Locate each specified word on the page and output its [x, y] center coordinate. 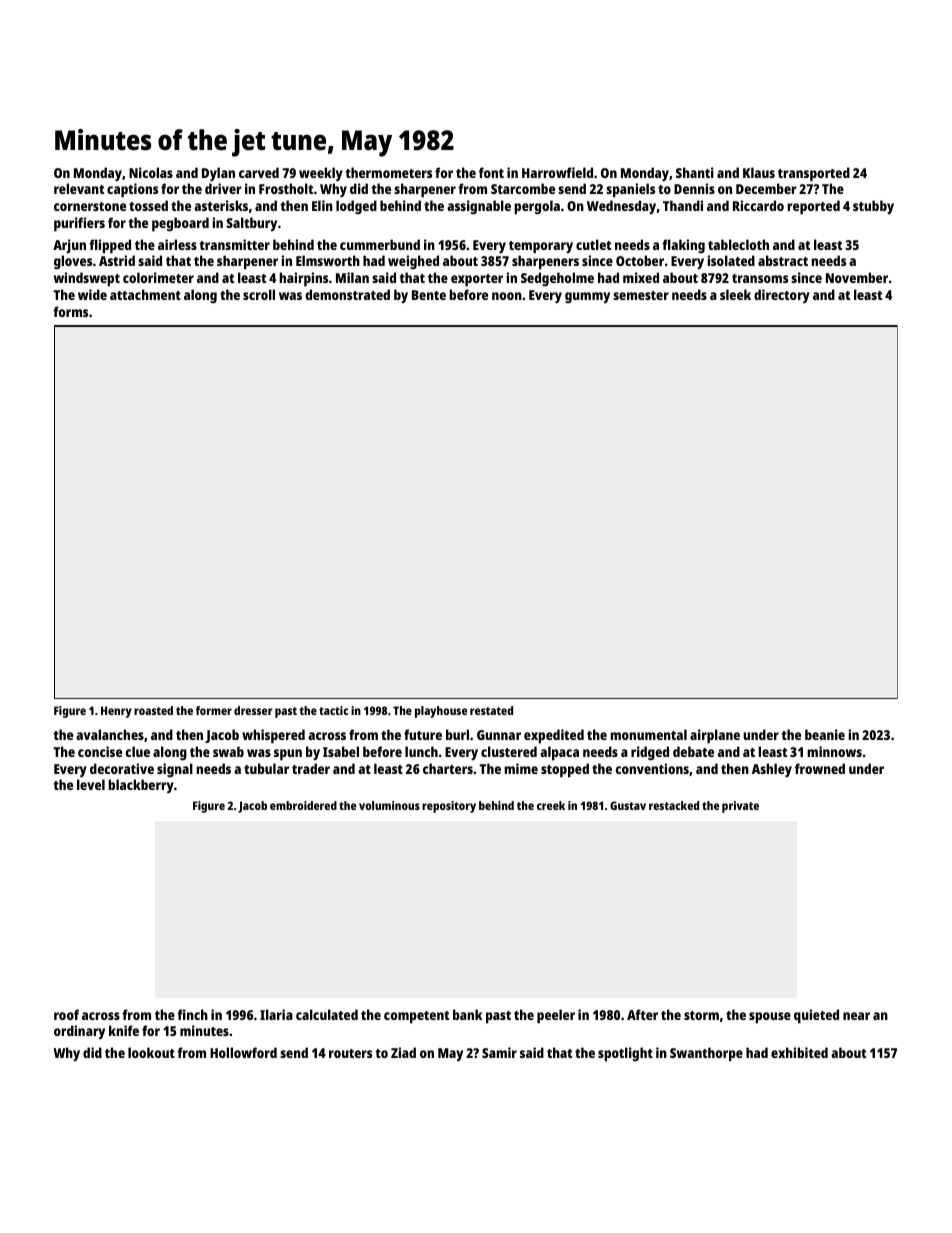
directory [782, 296]
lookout [151, 1052]
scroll [259, 294]
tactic [333, 710]
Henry [116, 712]
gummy [587, 297]
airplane [715, 736]
